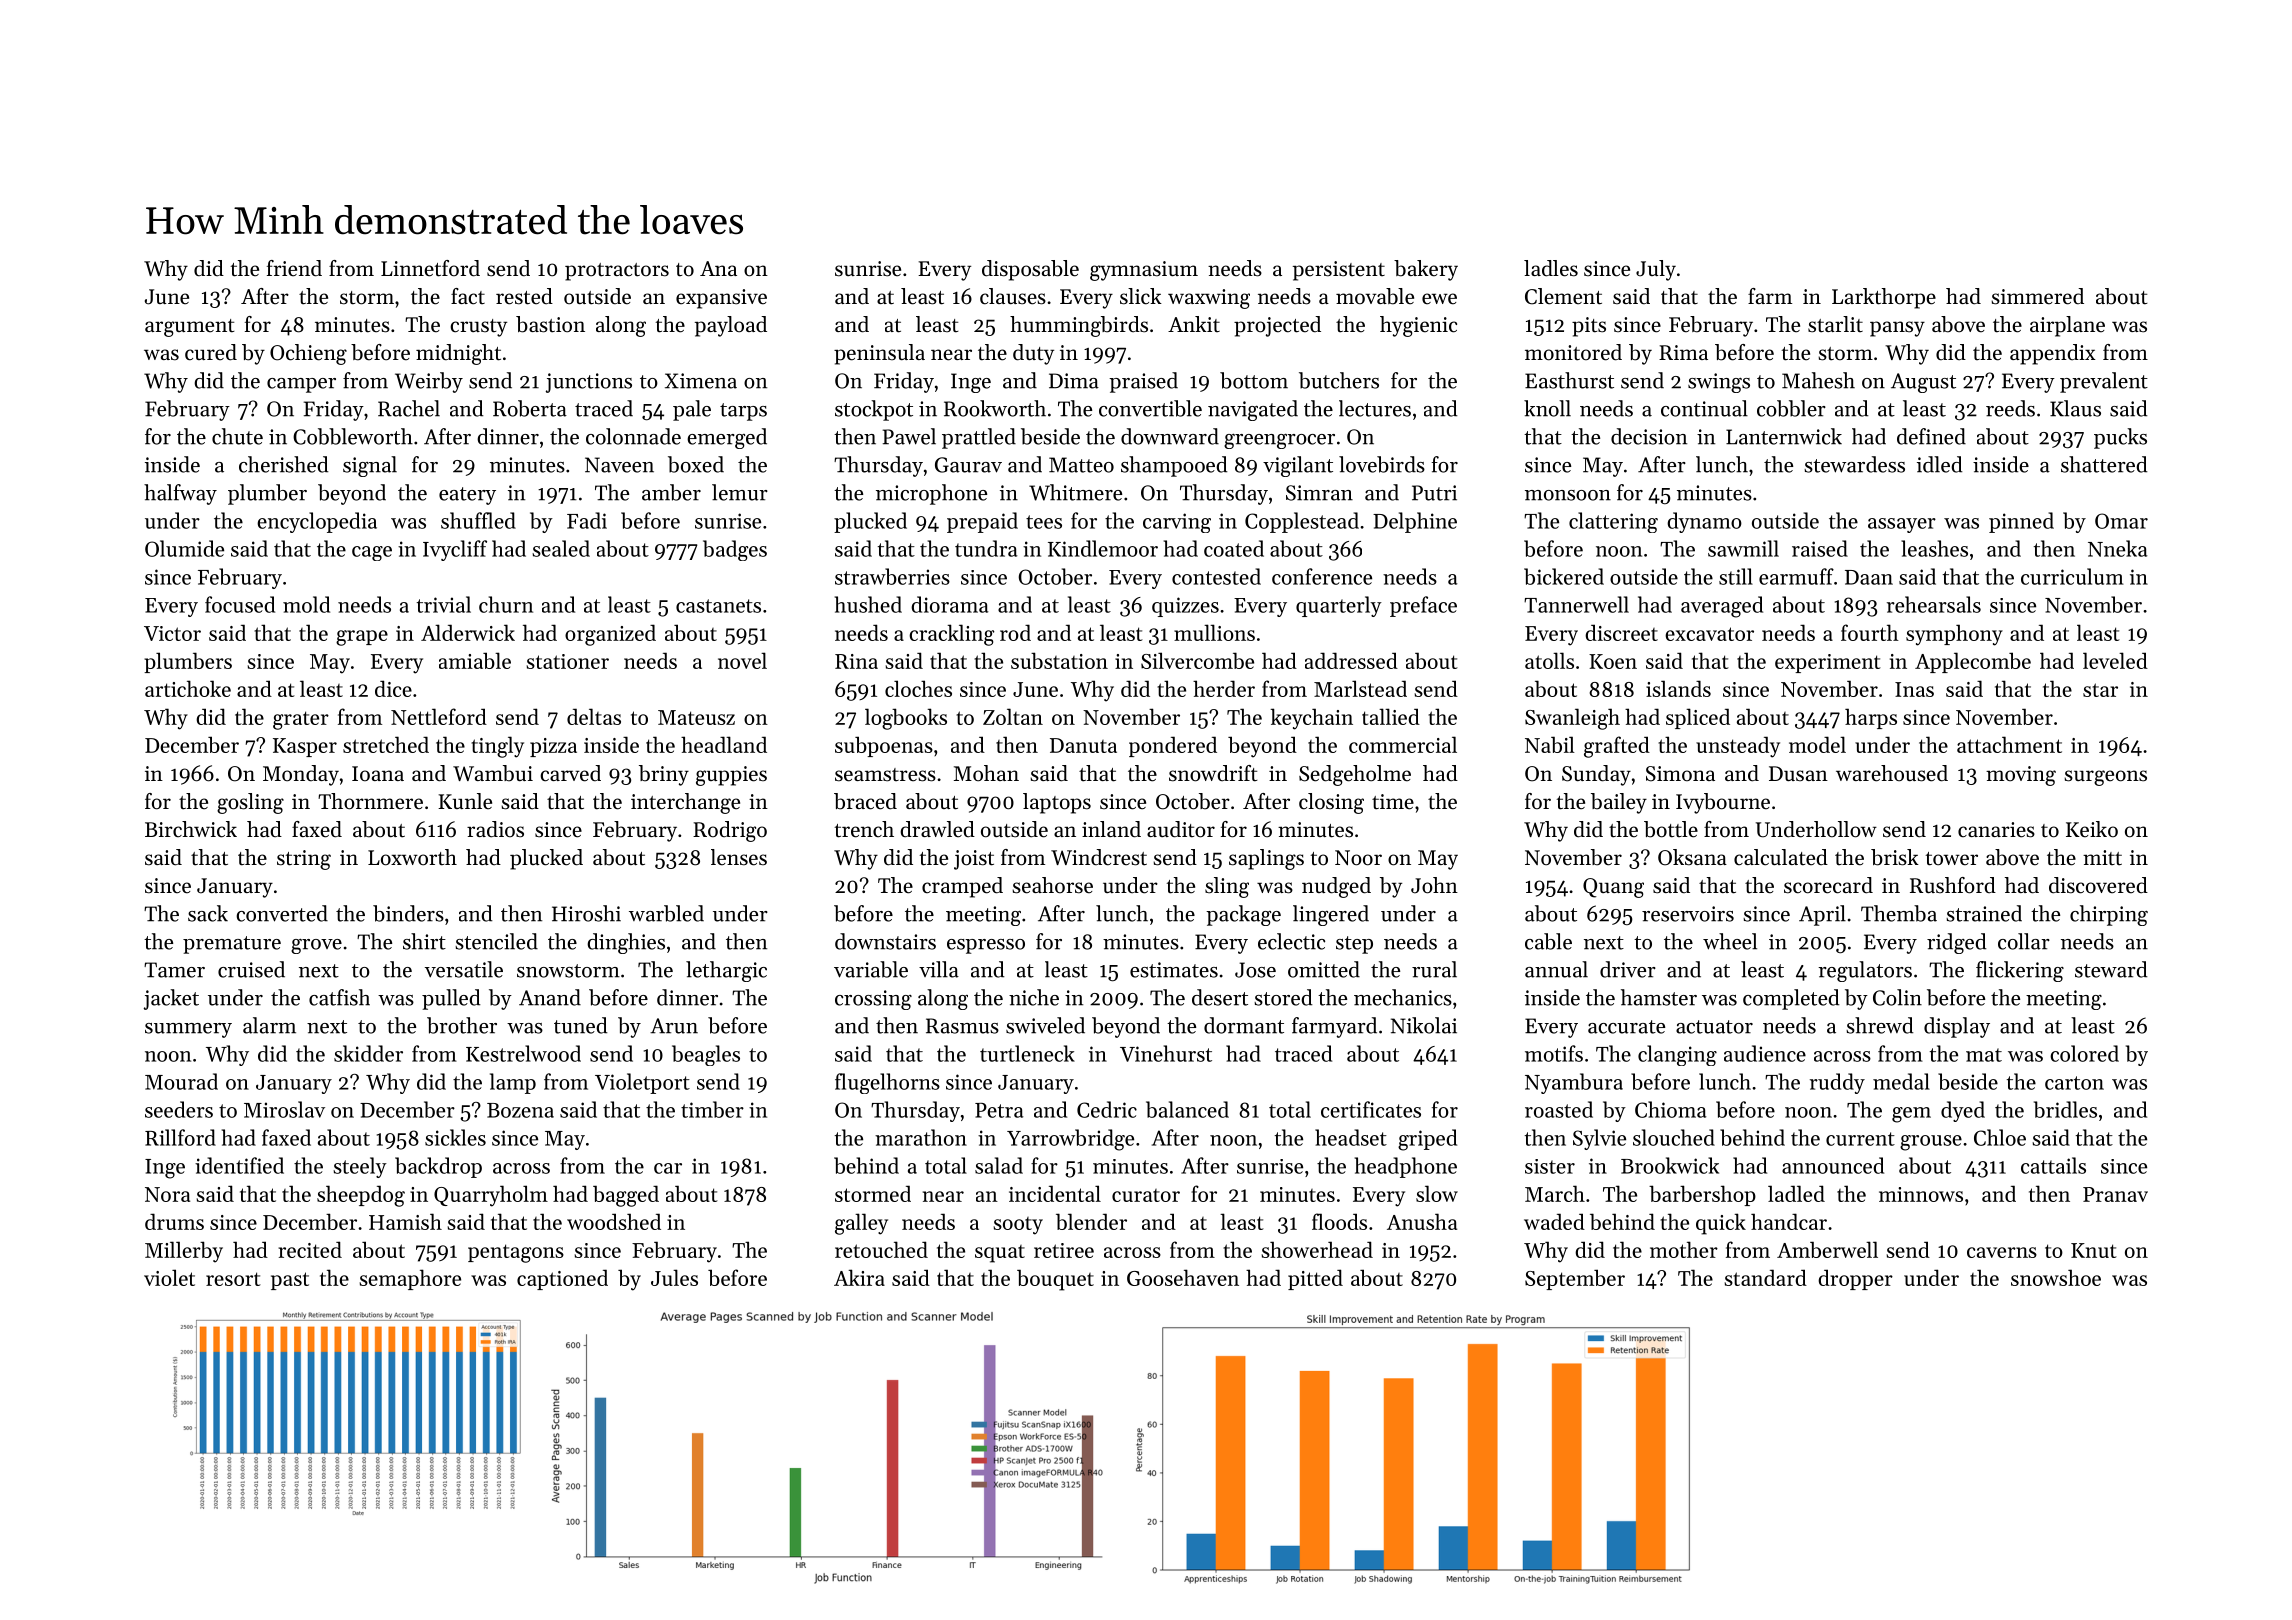 The width and height of the screenshot is (2292, 1620). I want to click on cattails, so click(2053, 1165).
